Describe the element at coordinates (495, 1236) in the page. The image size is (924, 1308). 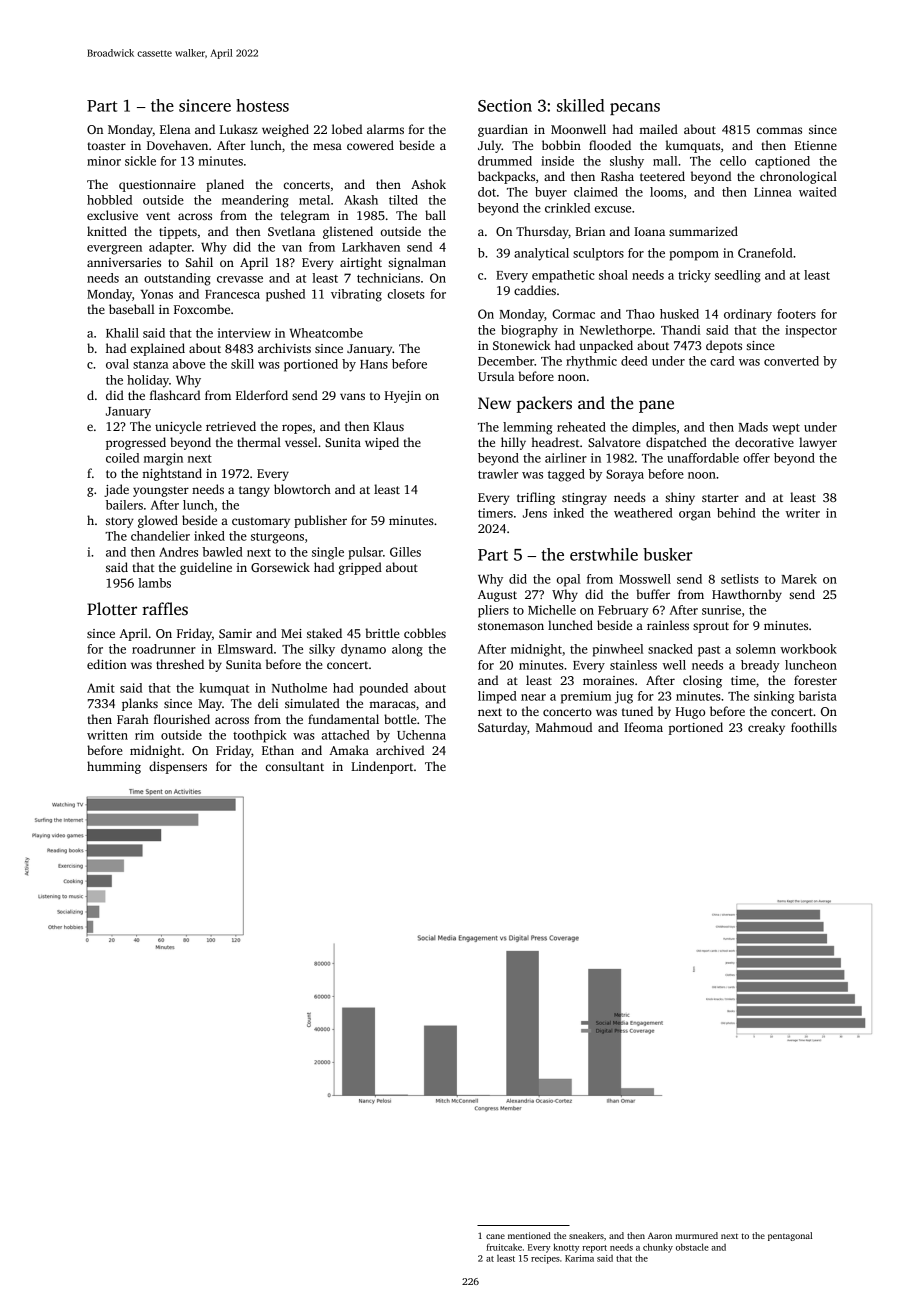
I see `cane` at that location.
